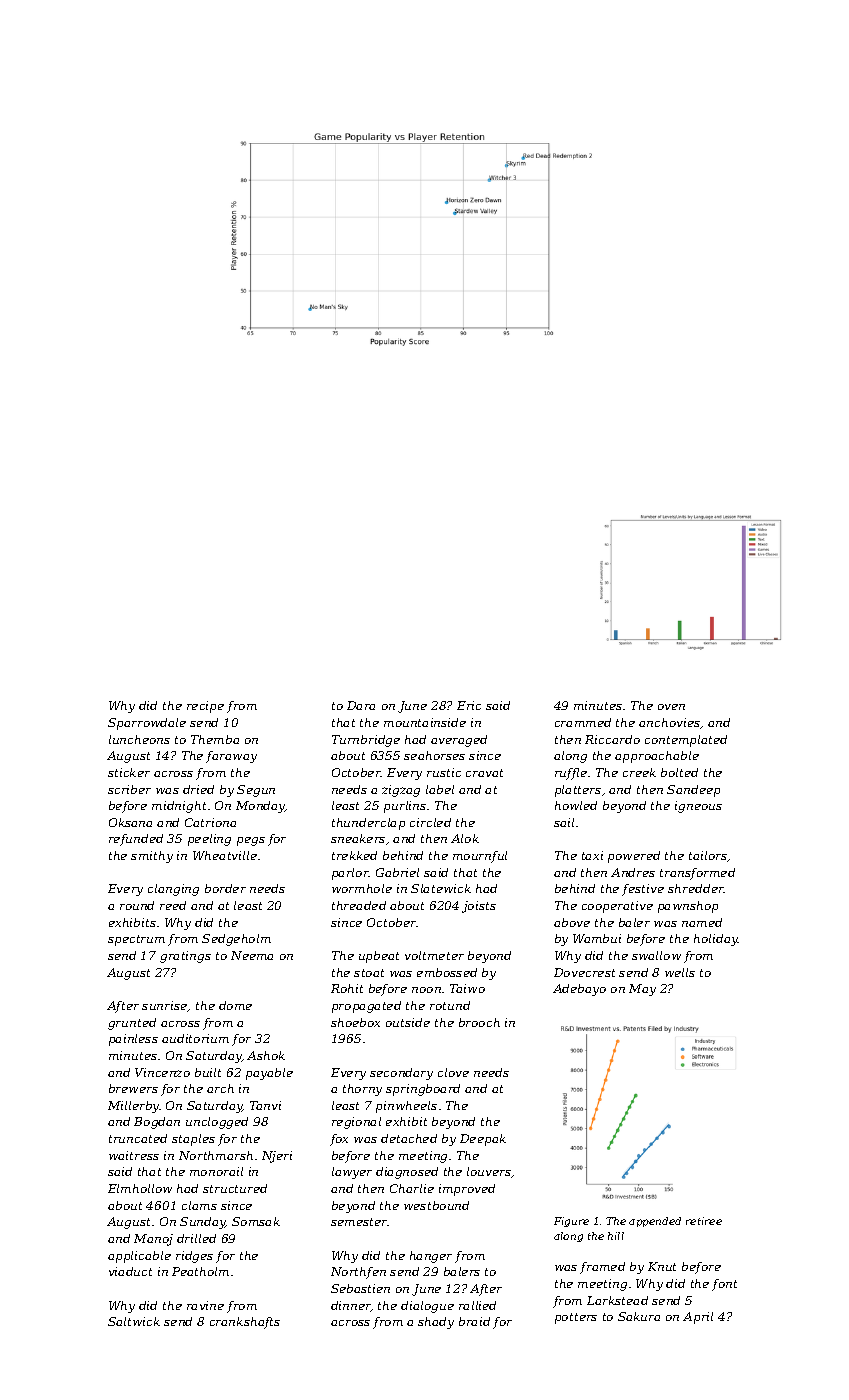  Describe the element at coordinates (200, 1271) in the document. I see `Peatholm` at that location.
